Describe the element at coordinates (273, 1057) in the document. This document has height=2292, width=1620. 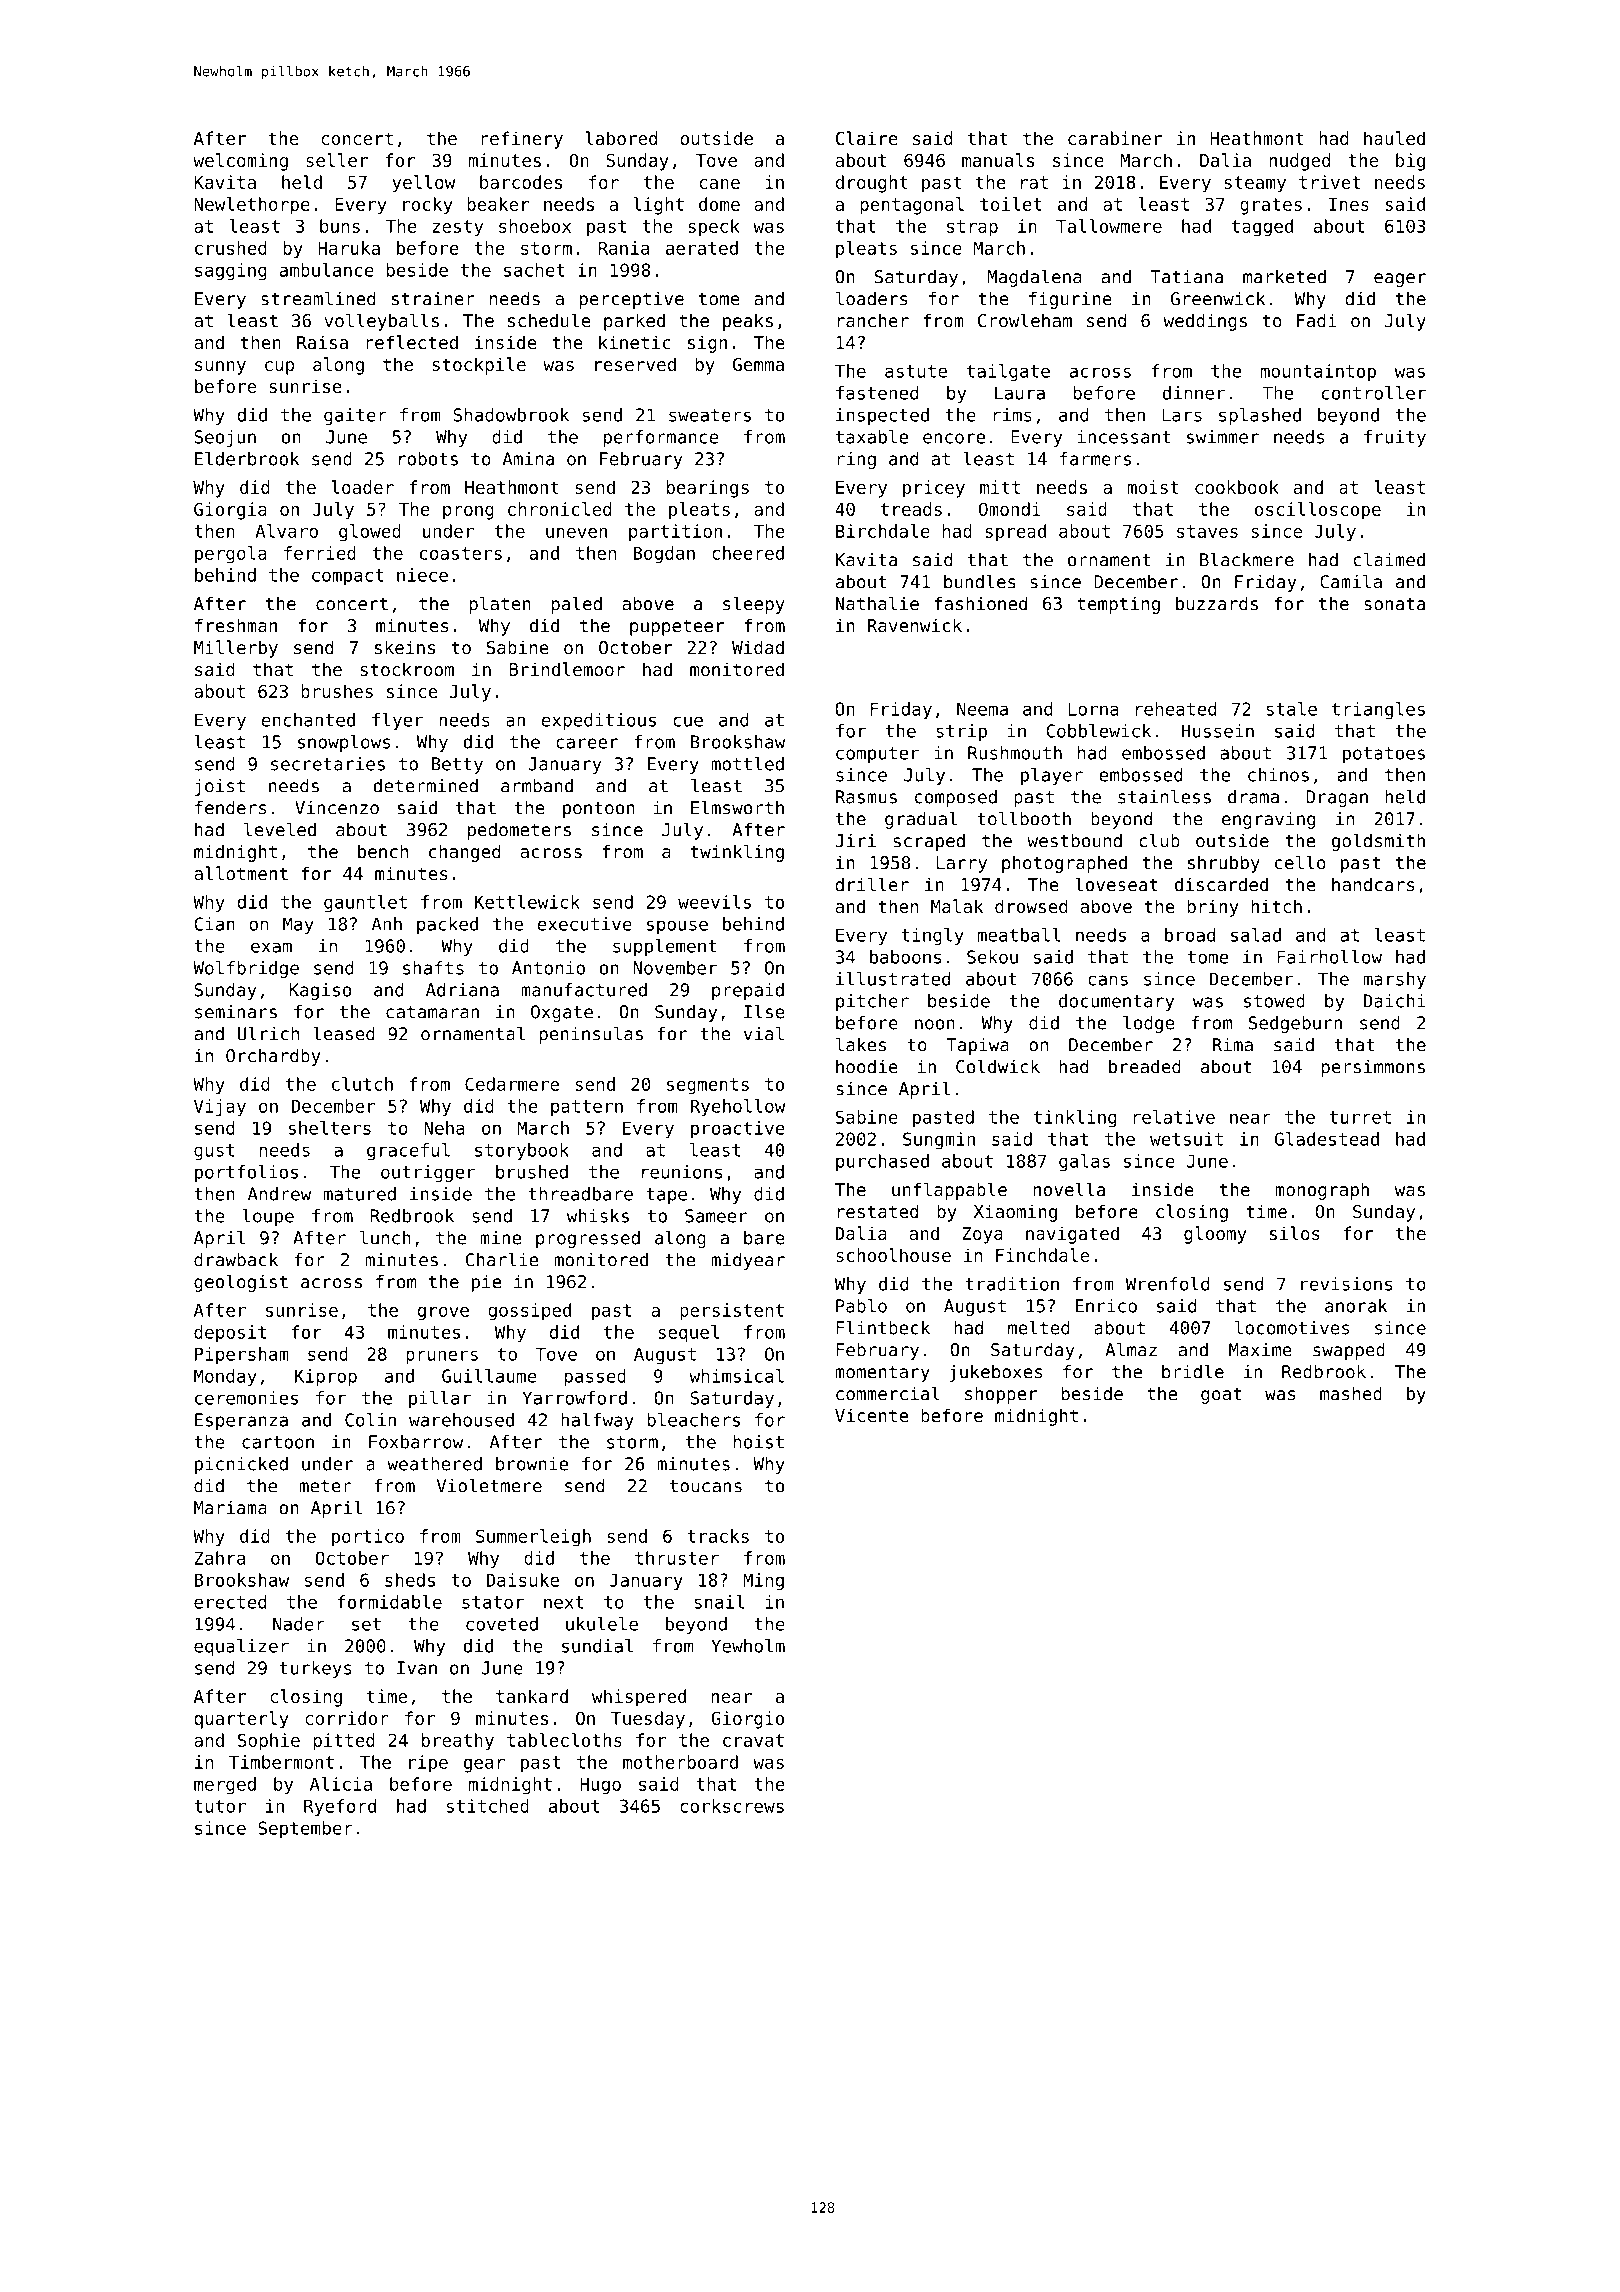
I see `Orchardby` at that location.
